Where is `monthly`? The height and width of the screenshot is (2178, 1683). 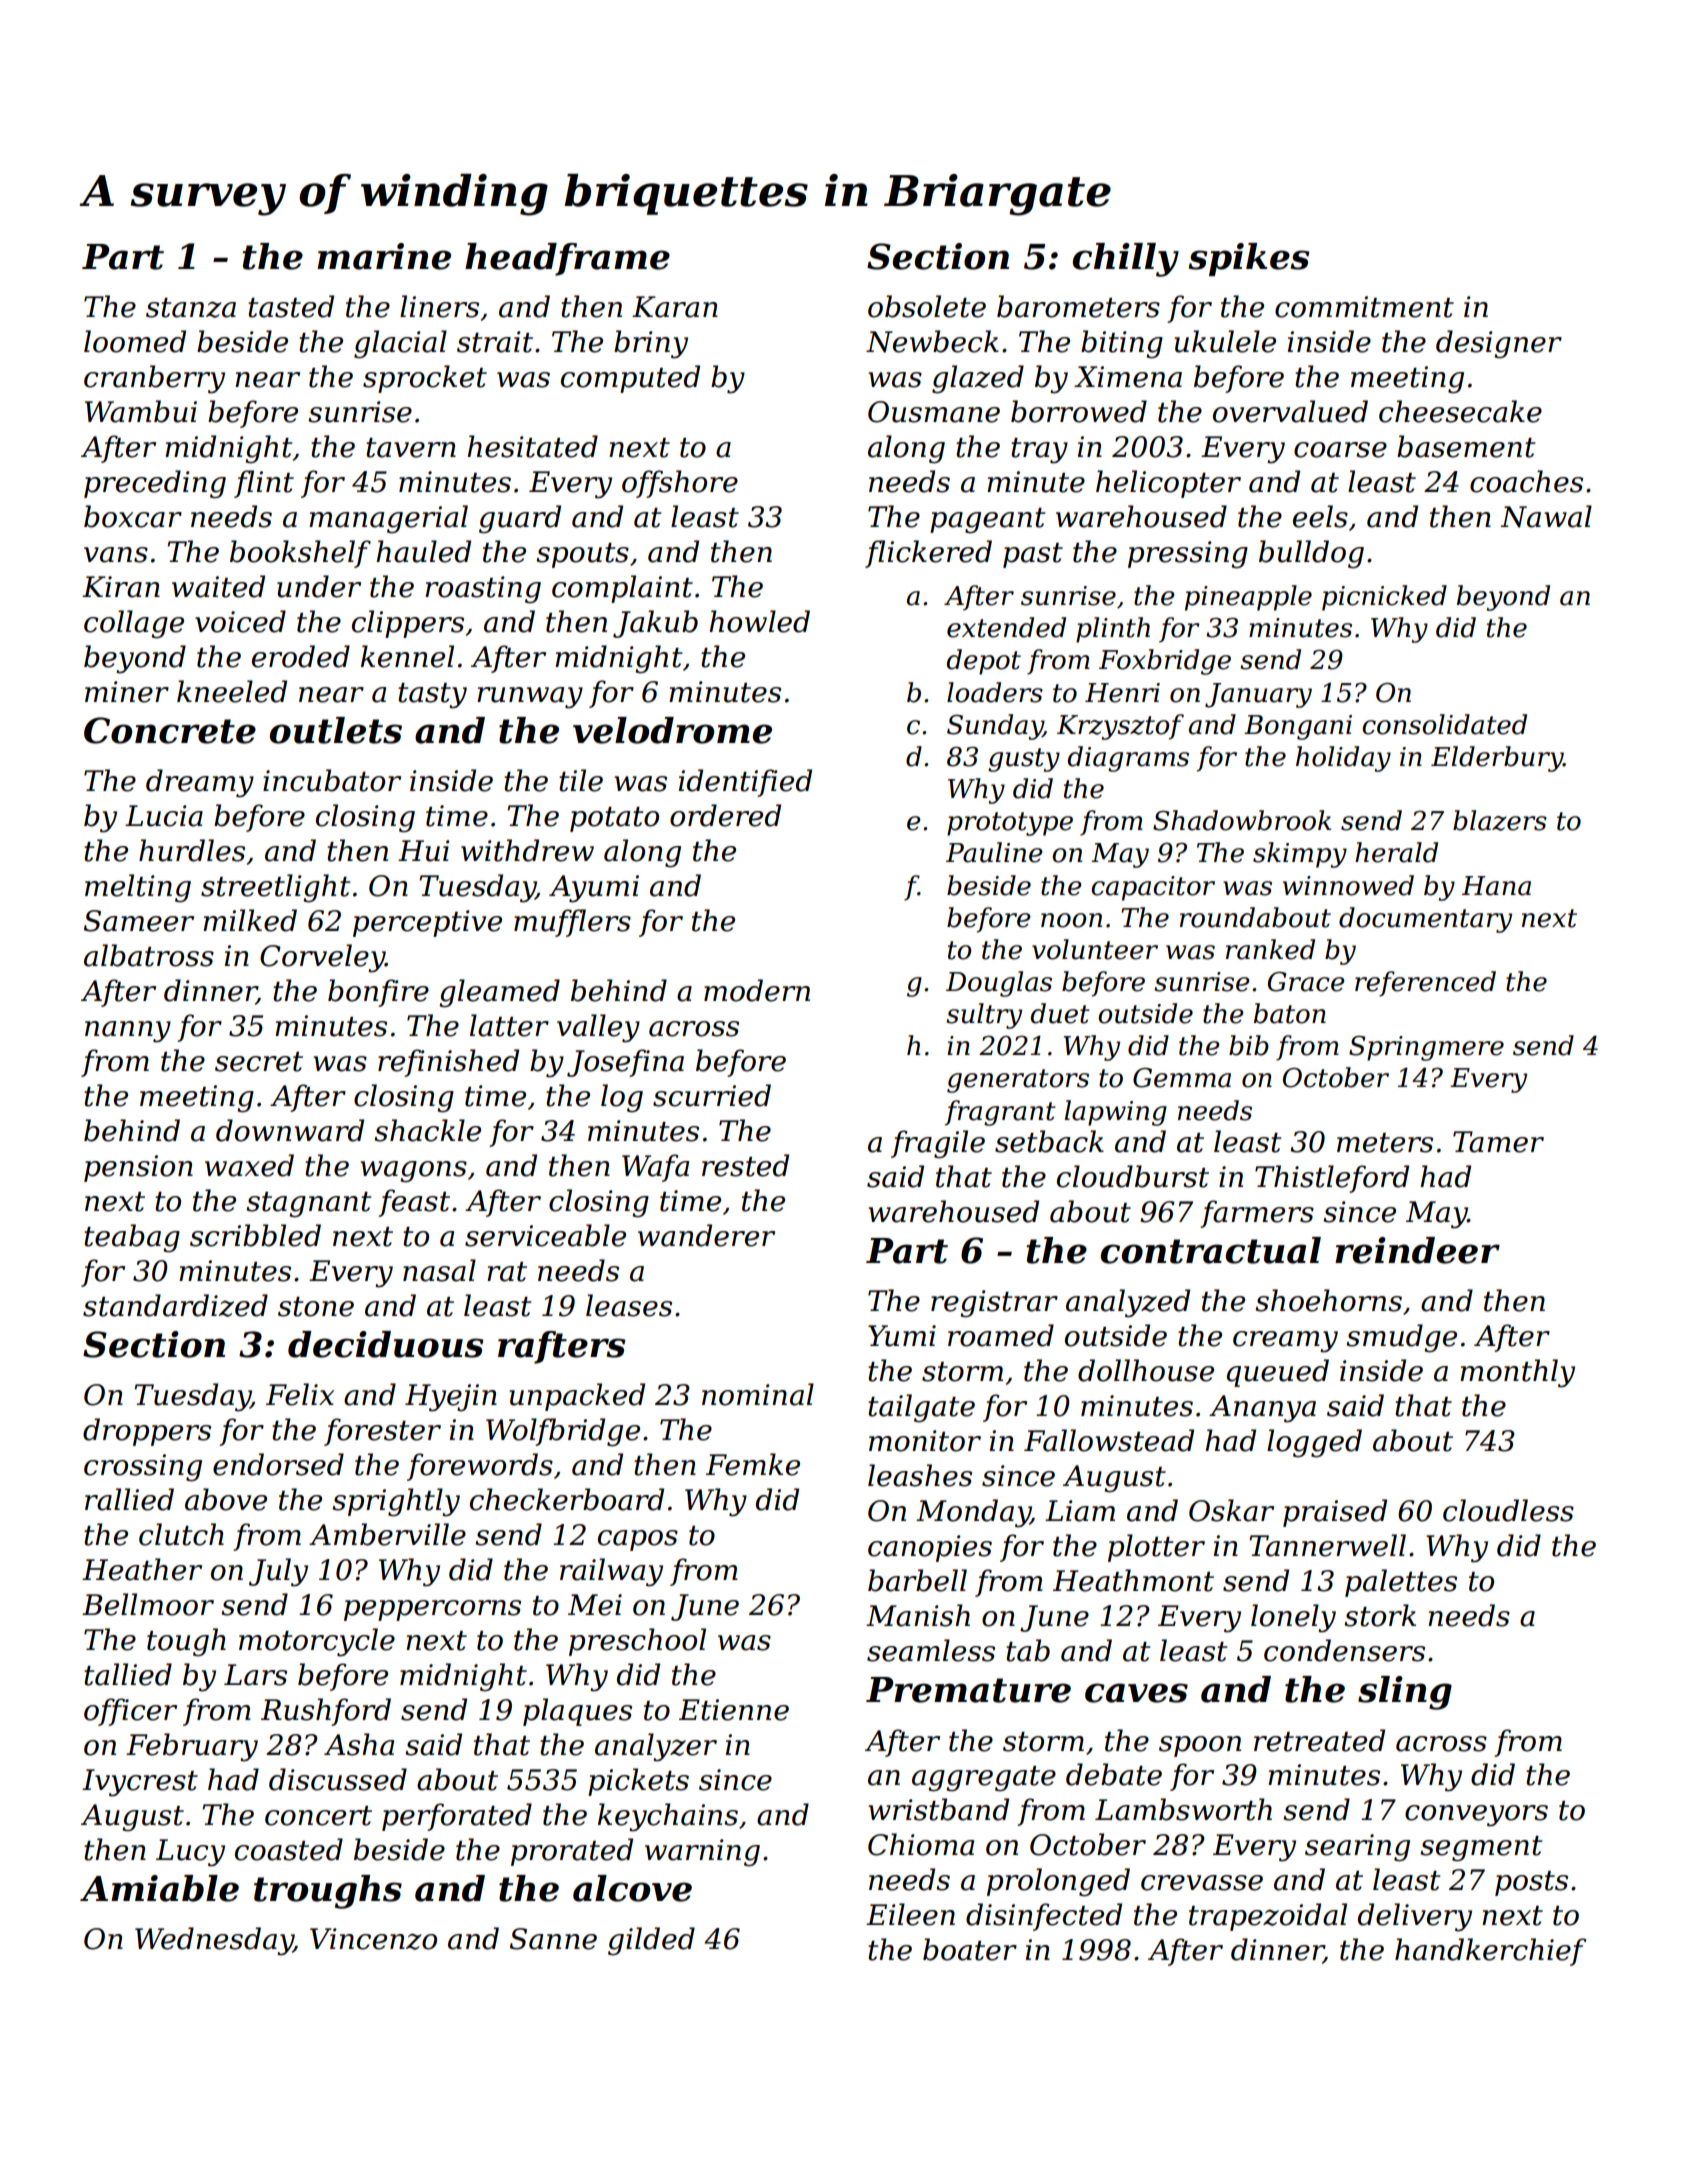
monthly is located at coordinates (1517, 1373).
